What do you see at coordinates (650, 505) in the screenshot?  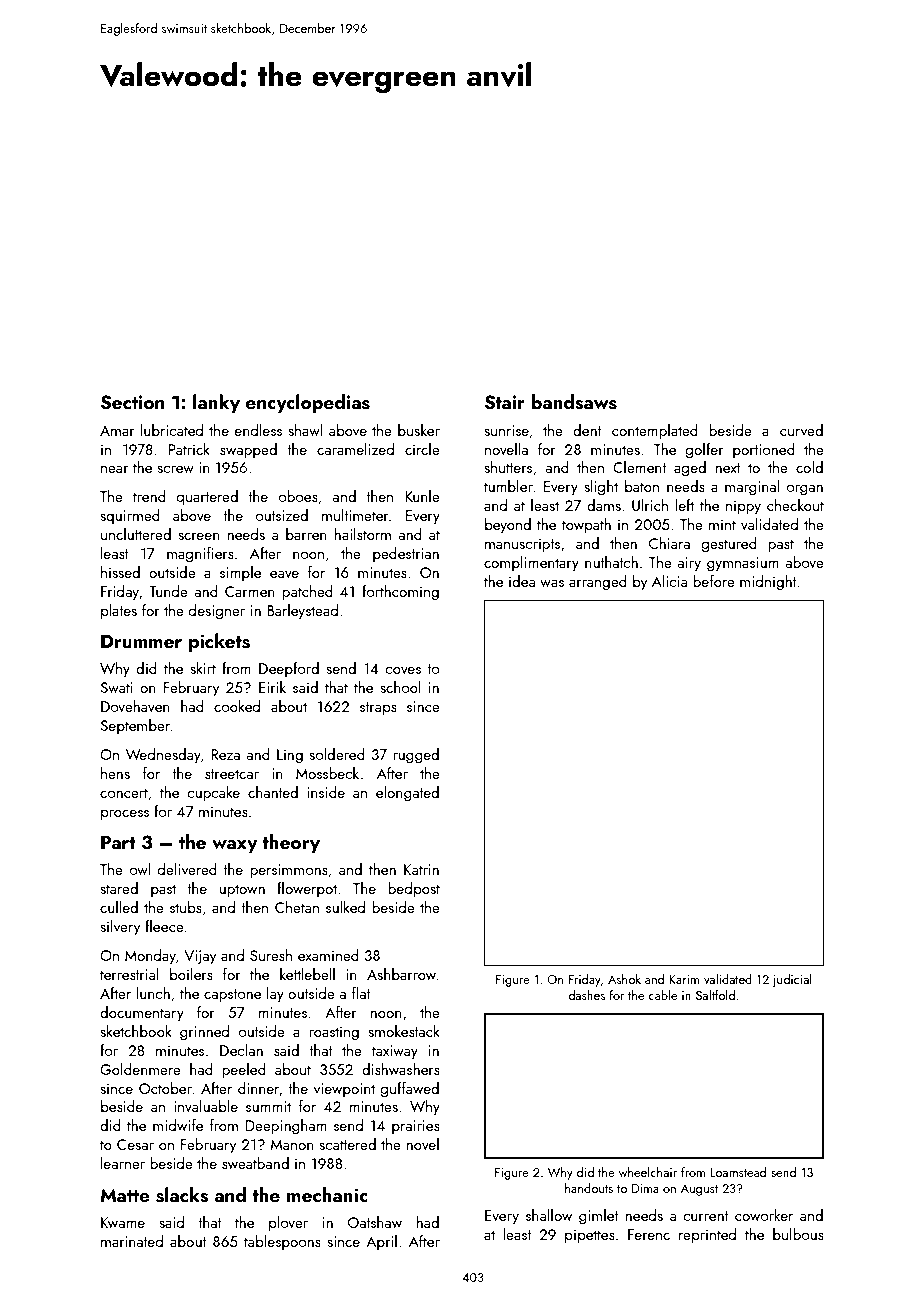 I see `Ulrich` at bounding box center [650, 505].
